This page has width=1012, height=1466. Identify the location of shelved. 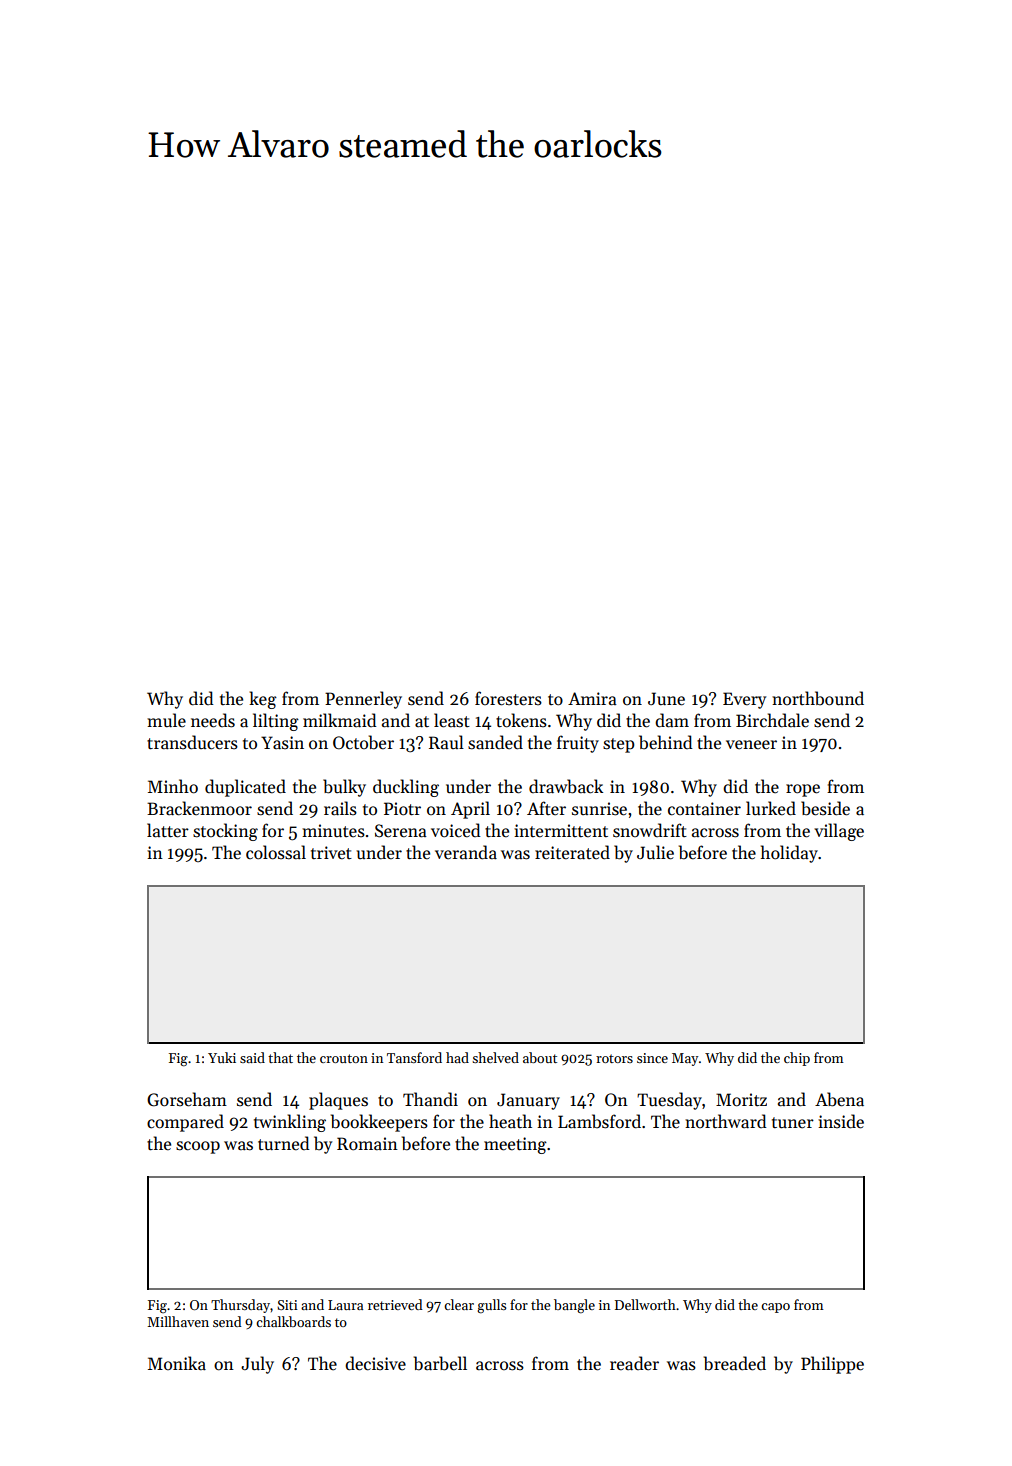
(495, 1057).
